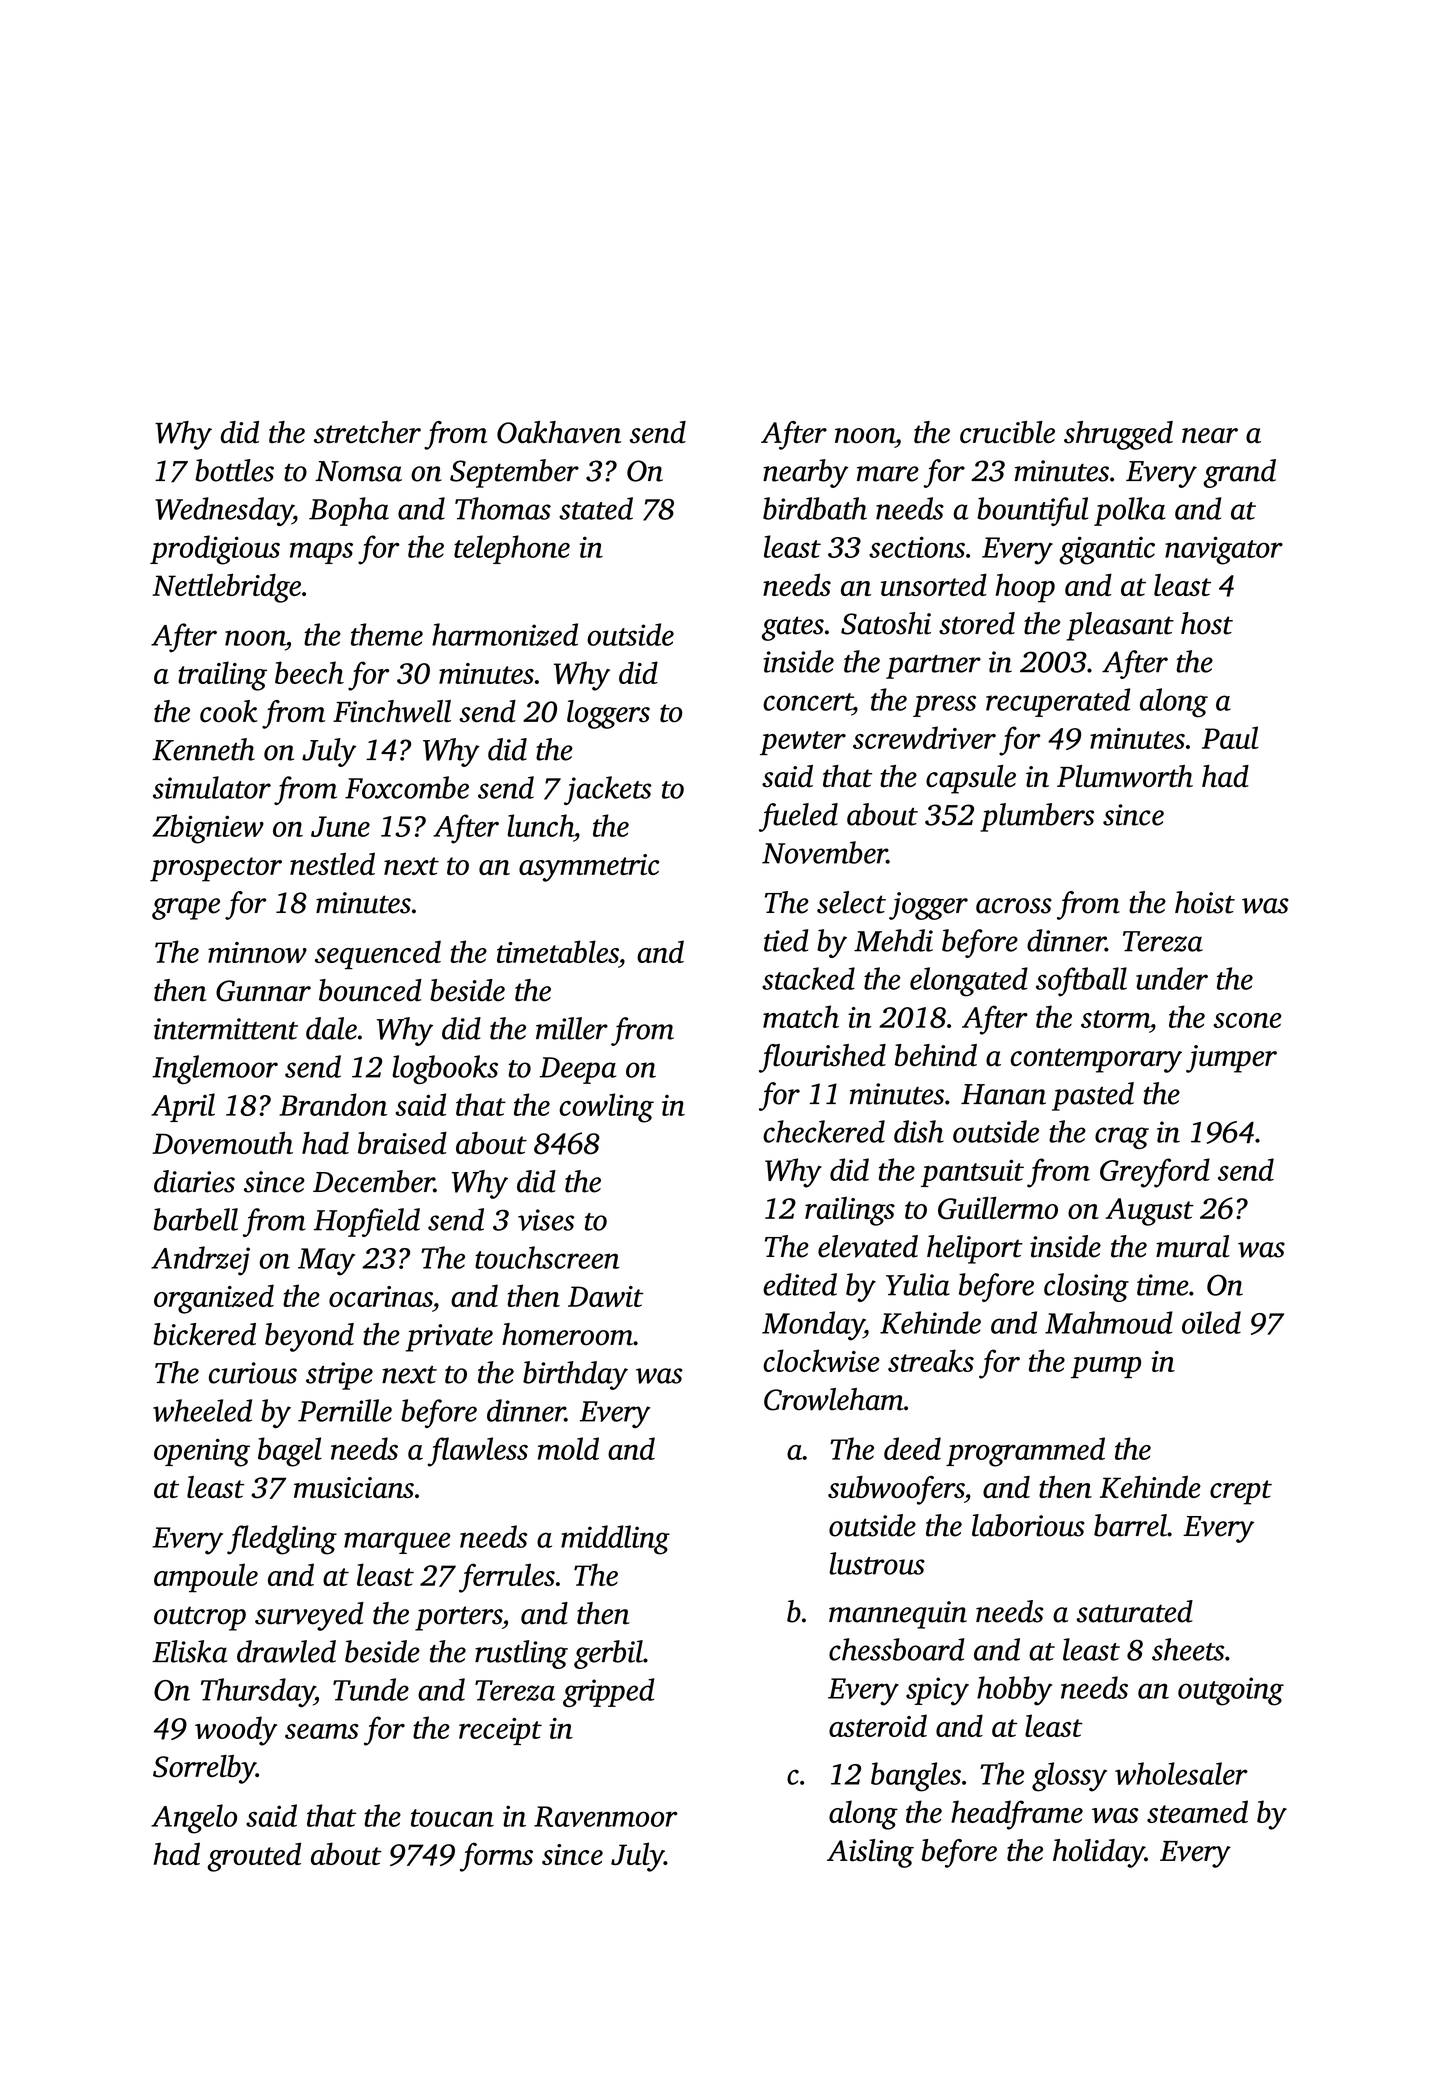  What do you see at coordinates (1224, 550) in the screenshot?
I see `navigator` at bounding box center [1224, 550].
